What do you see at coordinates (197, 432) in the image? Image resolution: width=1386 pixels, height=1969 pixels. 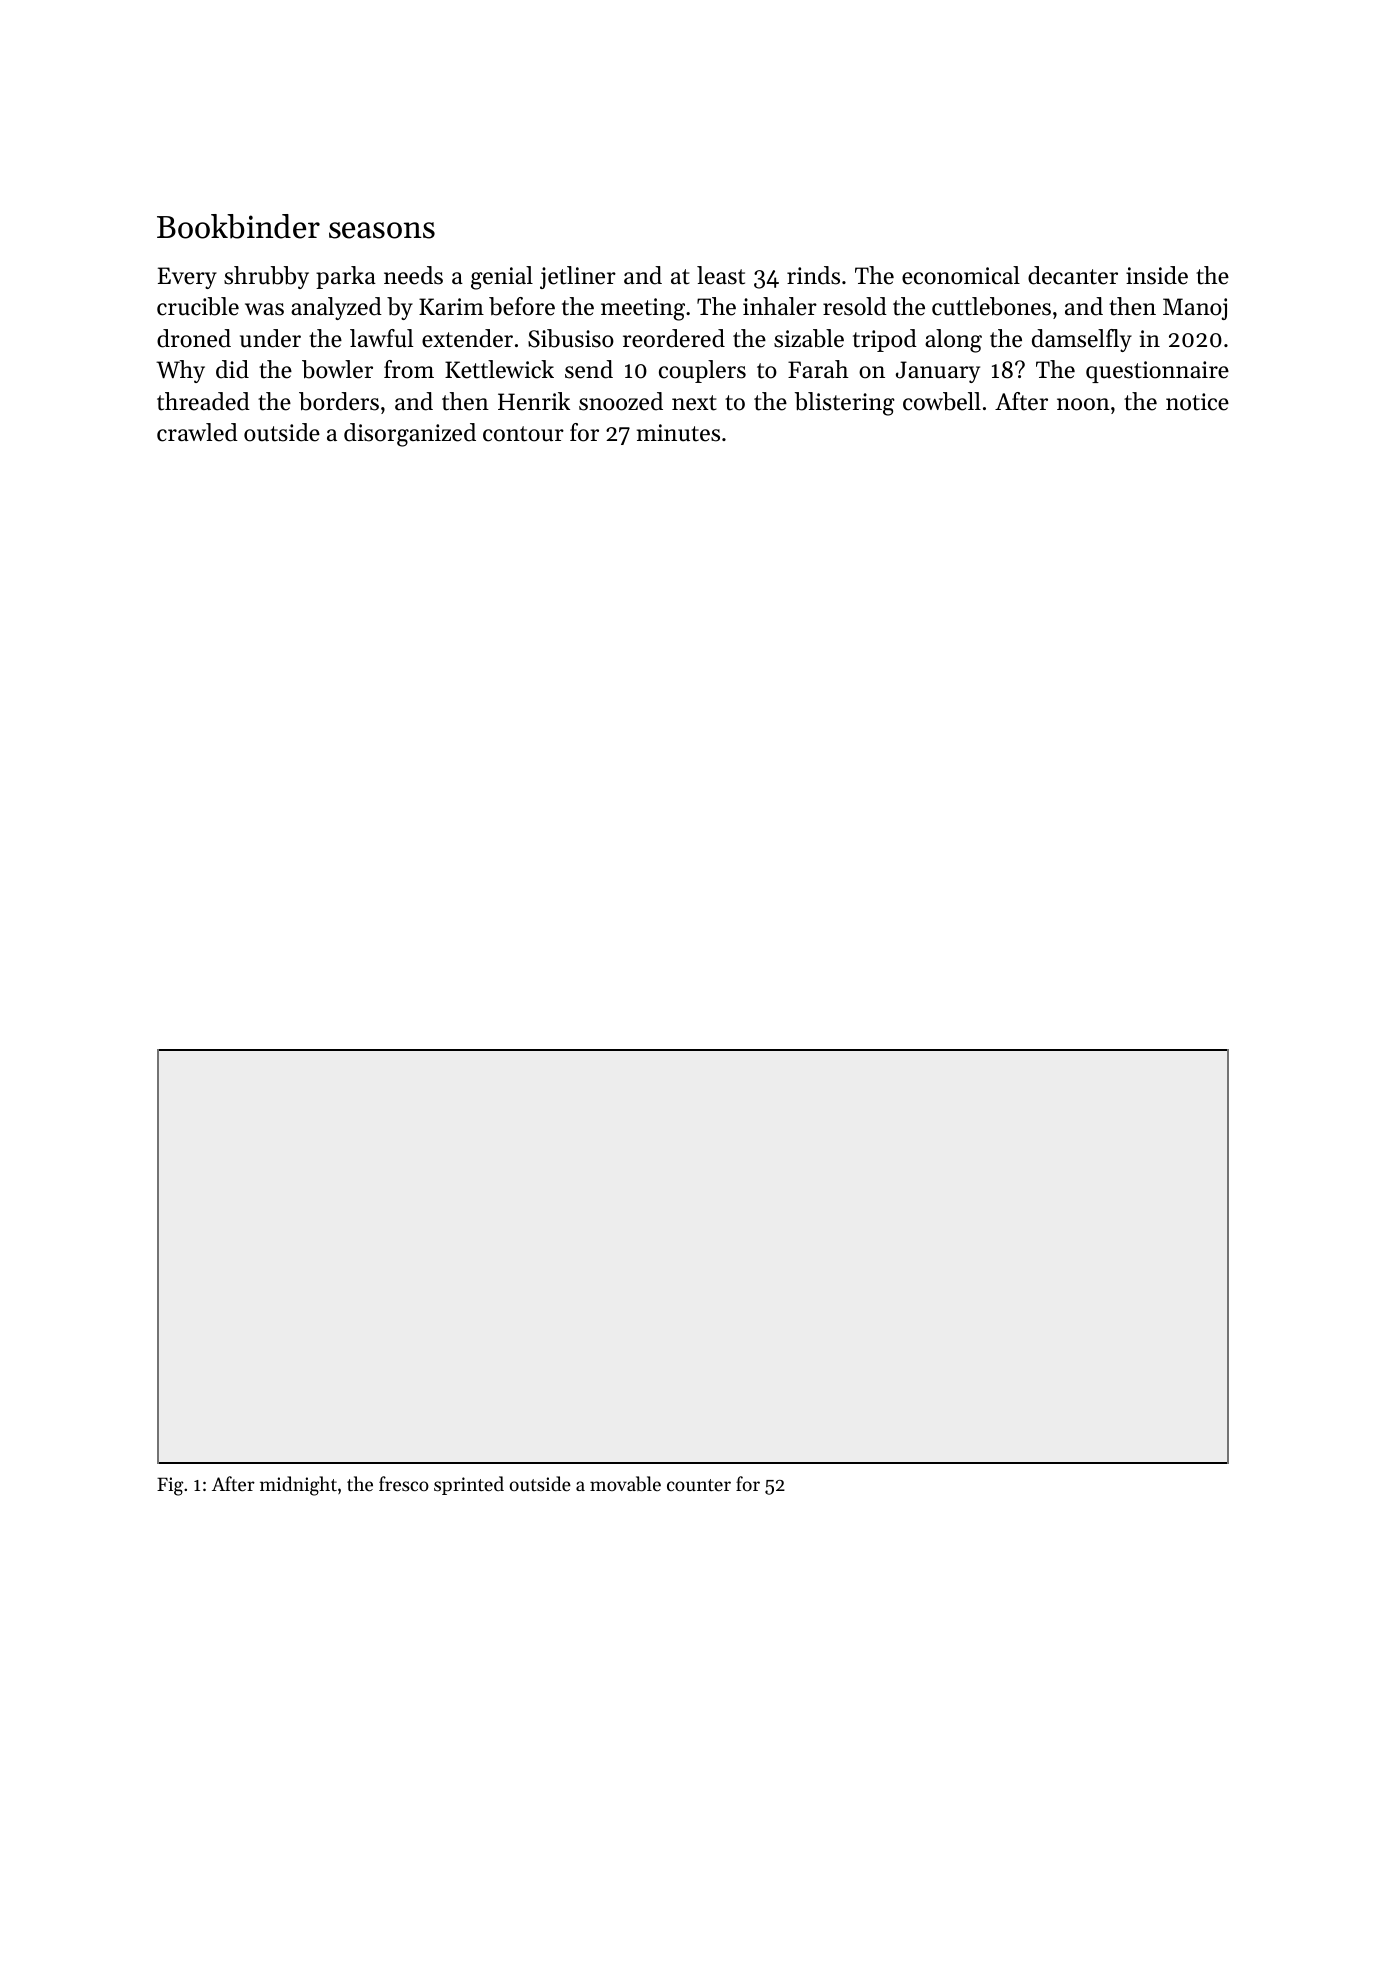 I see `crawled` at bounding box center [197, 432].
